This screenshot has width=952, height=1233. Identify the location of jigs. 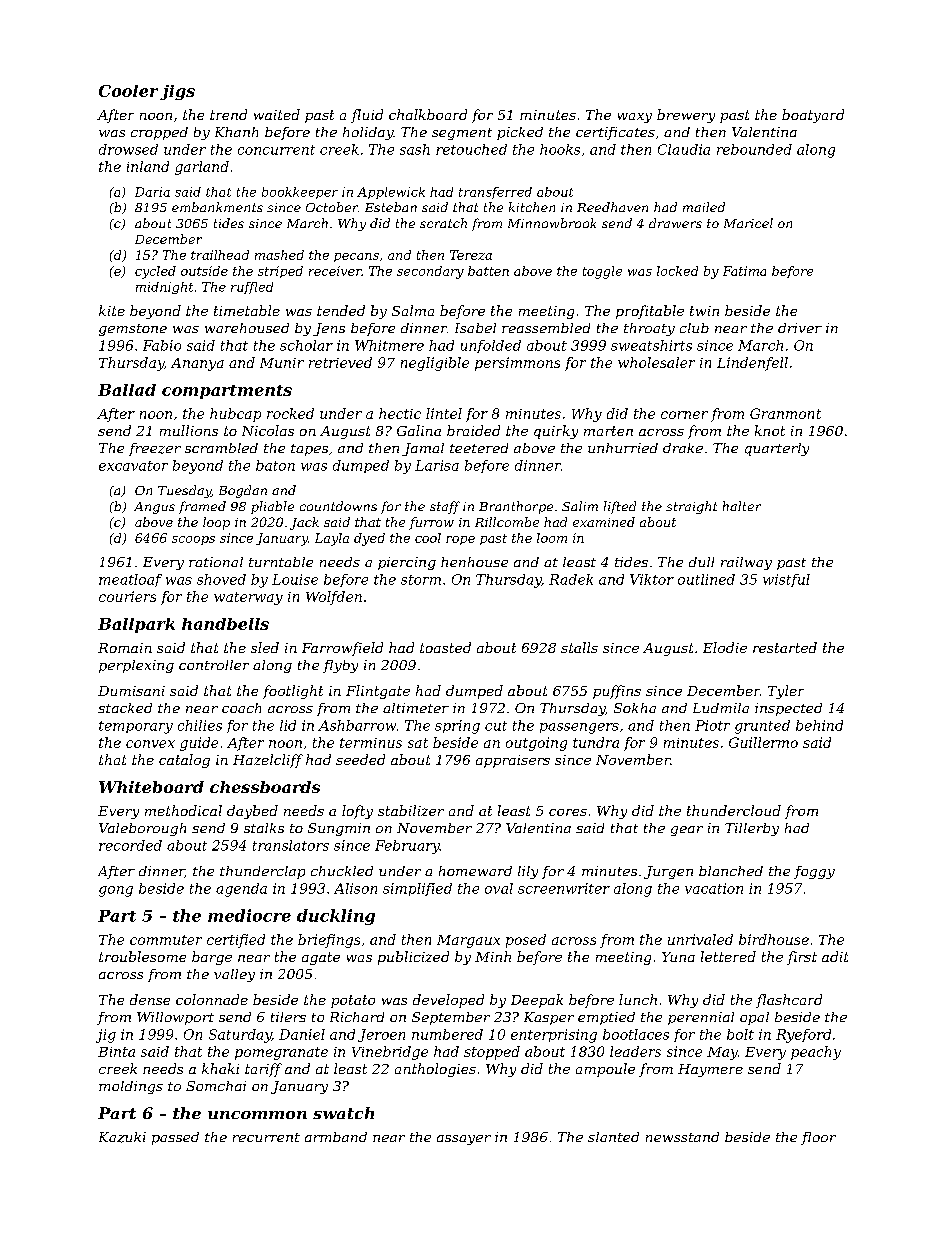
(177, 92).
